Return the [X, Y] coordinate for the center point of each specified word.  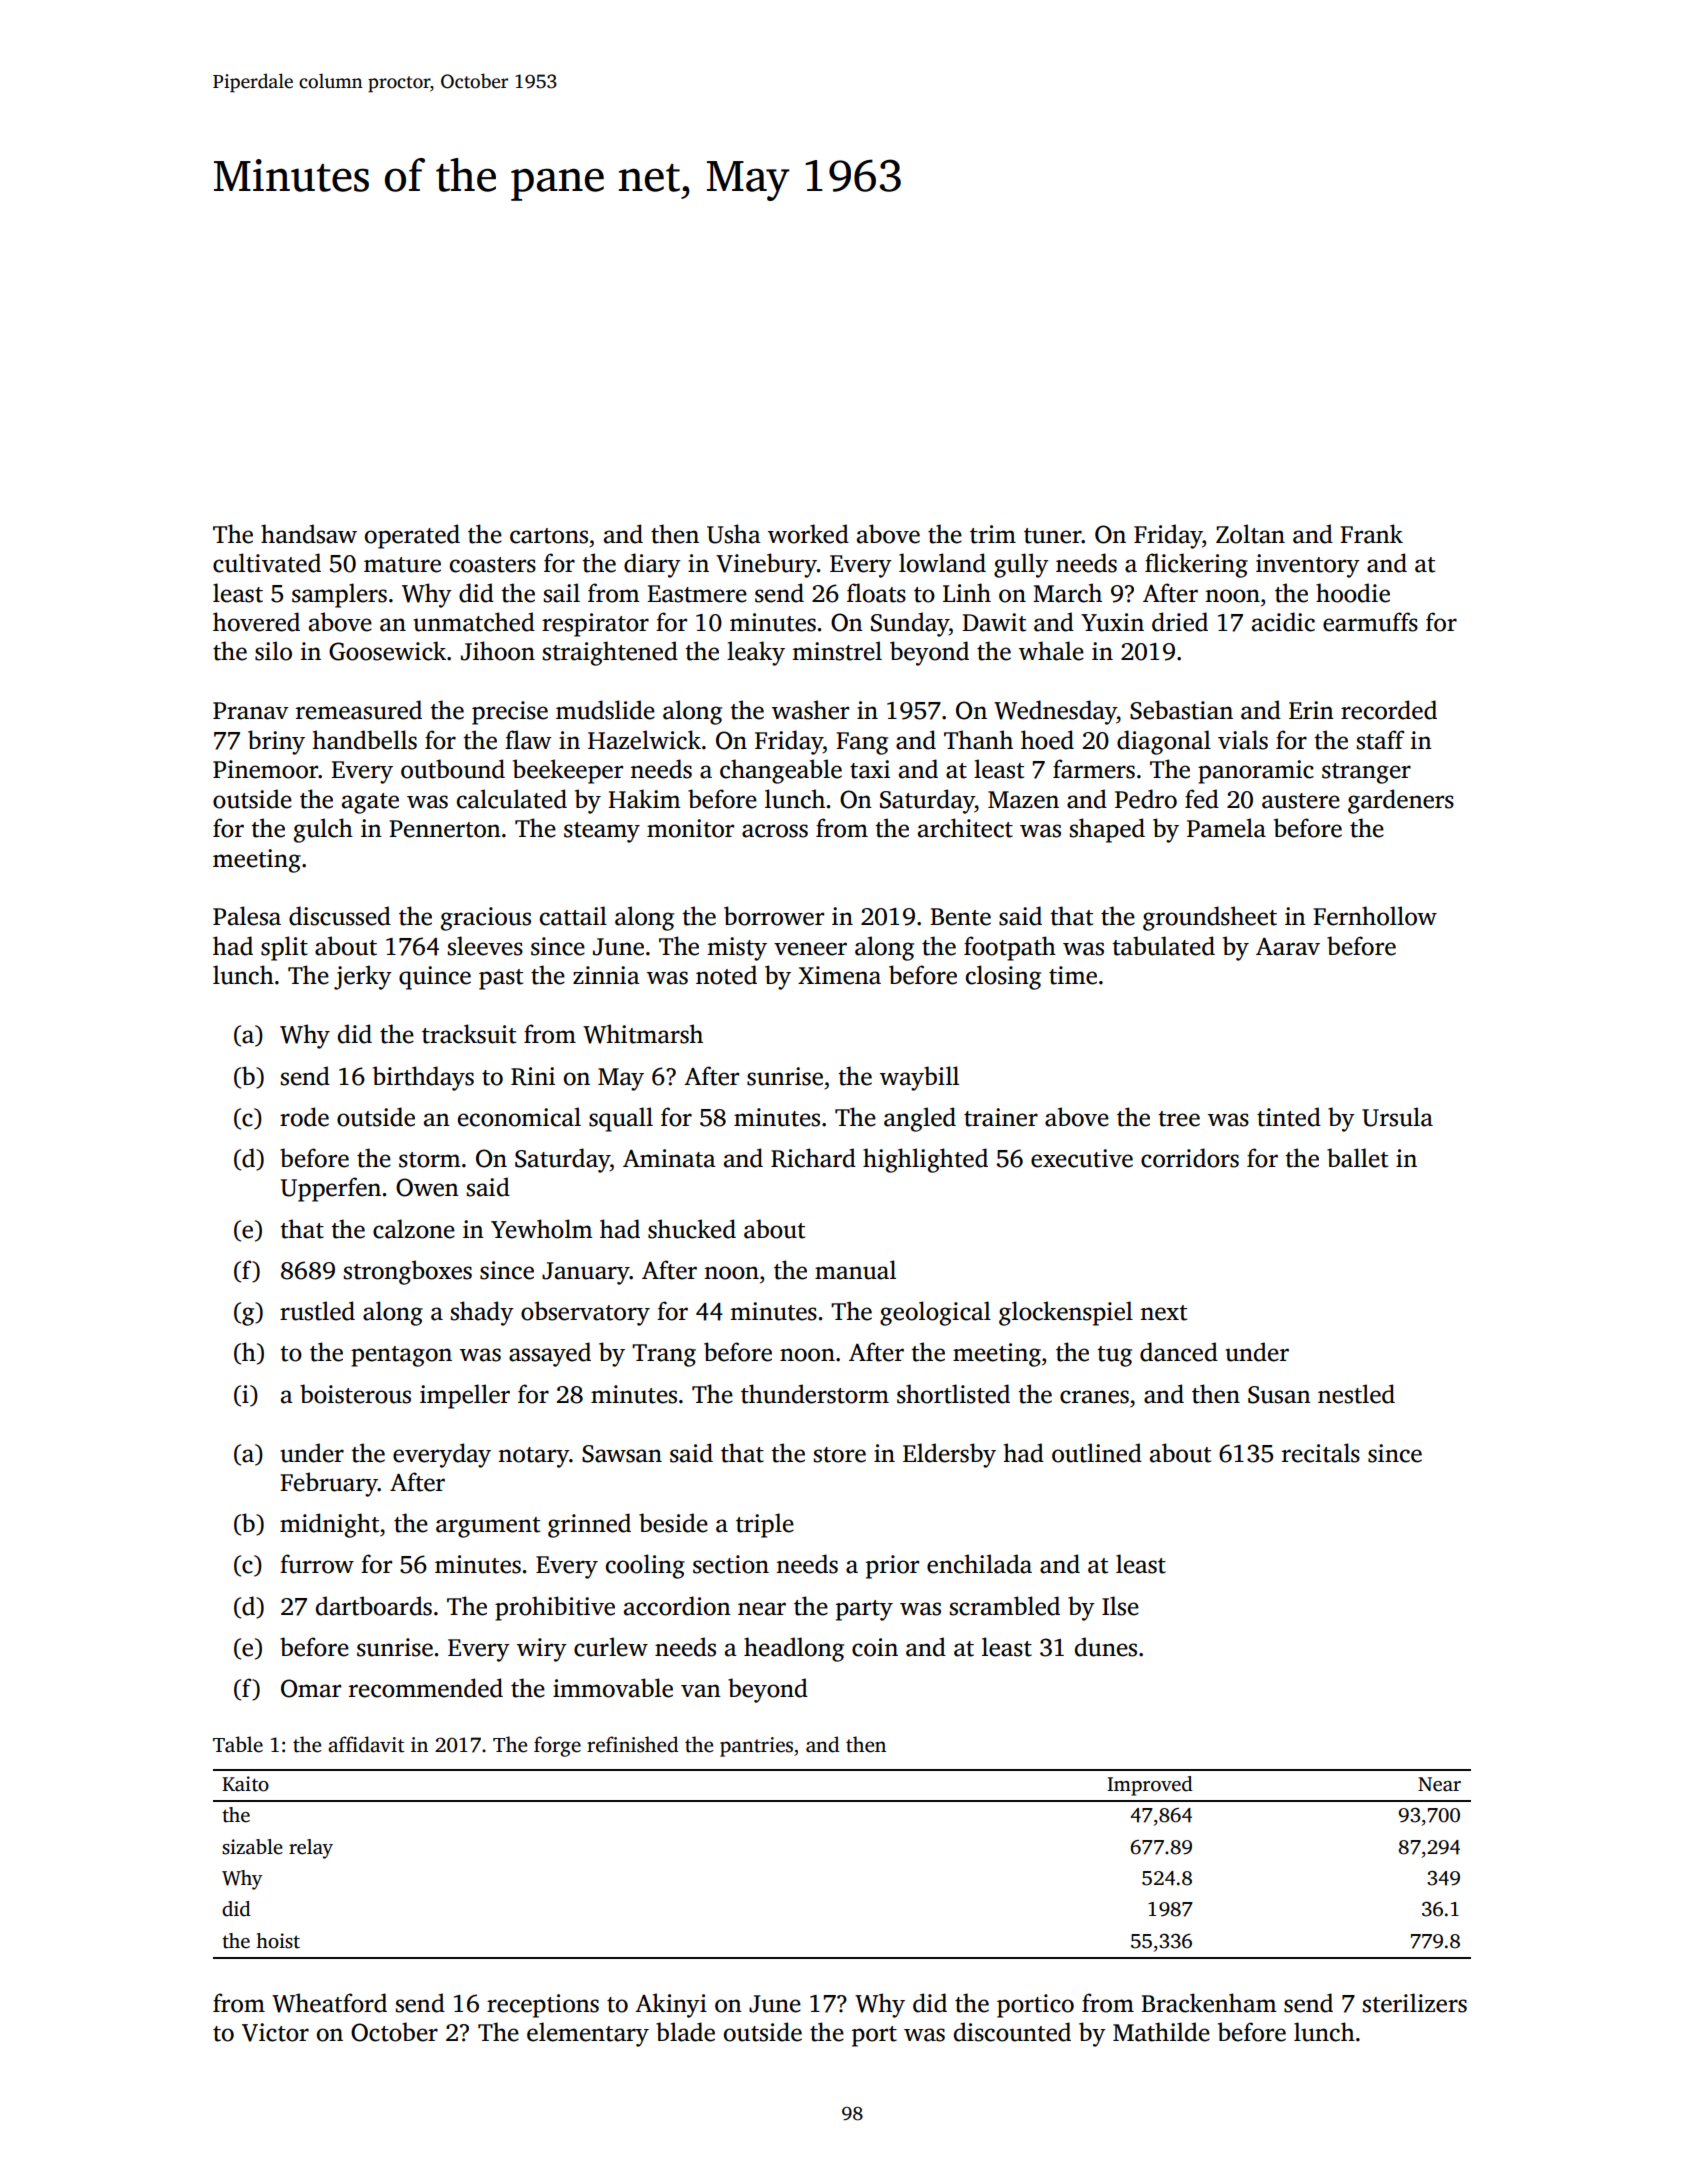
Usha [734, 534]
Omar [311, 1688]
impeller [465, 1396]
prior [892, 1567]
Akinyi [671, 2005]
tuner [1053, 536]
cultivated [267, 563]
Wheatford [329, 2003]
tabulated [1163, 946]
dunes [1106, 1647]
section [731, 1564]
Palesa [247, 916]
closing [1003, 977]
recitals [1321, 1453]
